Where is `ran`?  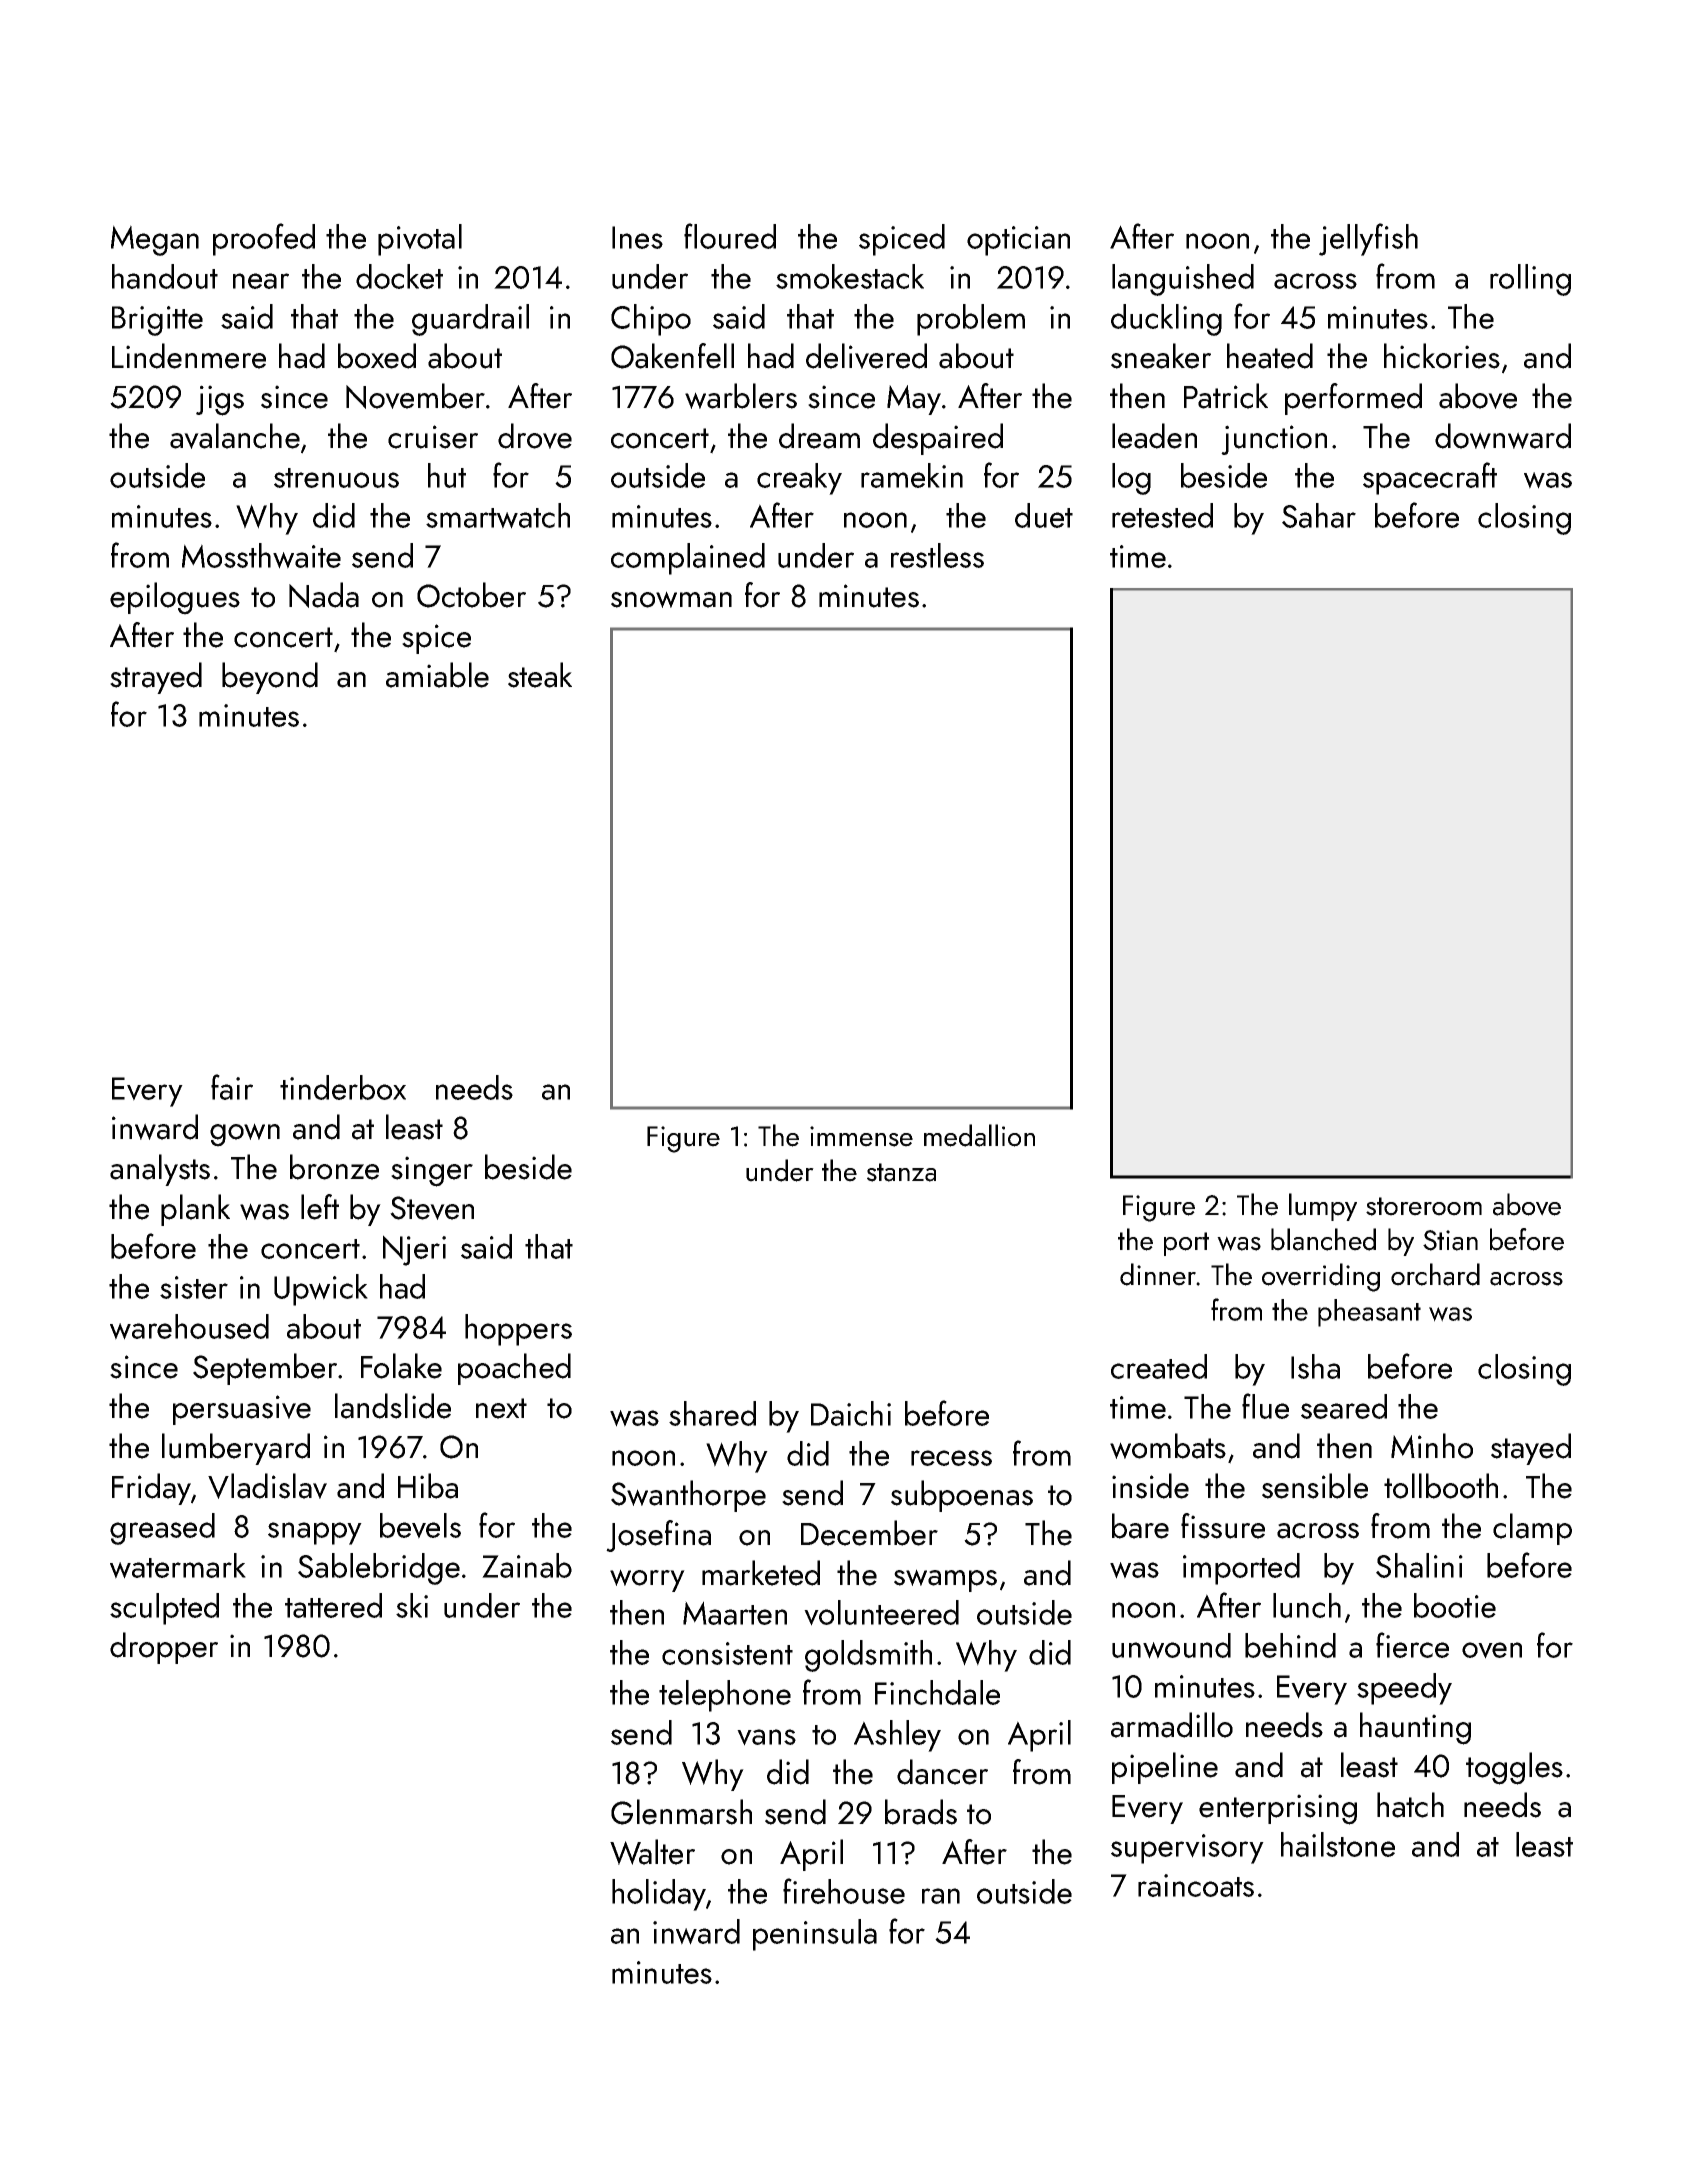
ran is located at coordinates (941, 1896).
